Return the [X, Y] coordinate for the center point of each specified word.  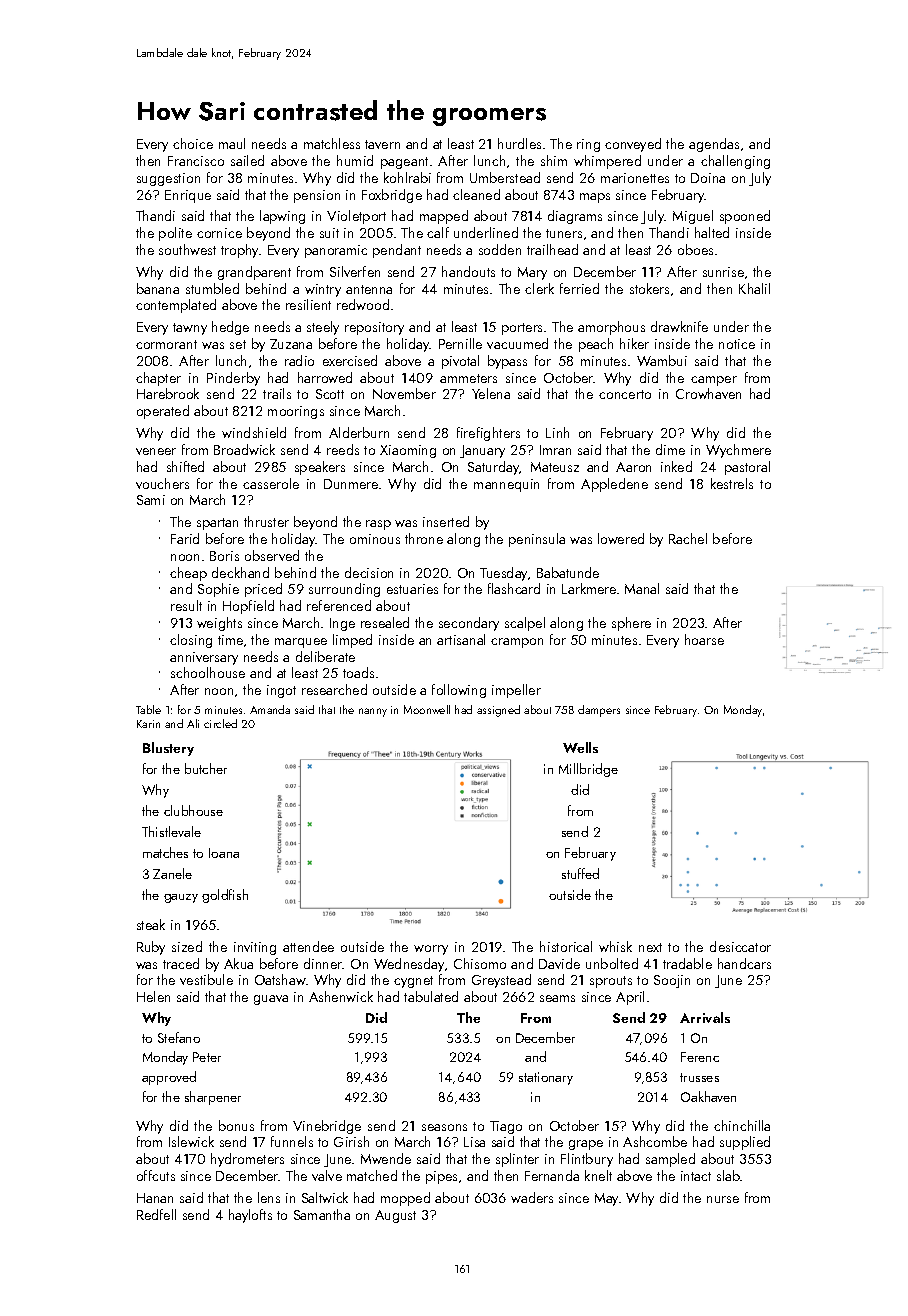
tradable [687, 963]
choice [193, 143]
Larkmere [589, 588]
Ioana [224, 853]
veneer [156, 451]
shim [554, 160]
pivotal [460, 362]
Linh [557, 432]
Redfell [156, 1214]
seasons [444, 1127]
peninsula [537, 540]
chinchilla [742, 1125]
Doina [708, 178]
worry [431, 950]
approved [169, 1078]
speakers [320, 468]
